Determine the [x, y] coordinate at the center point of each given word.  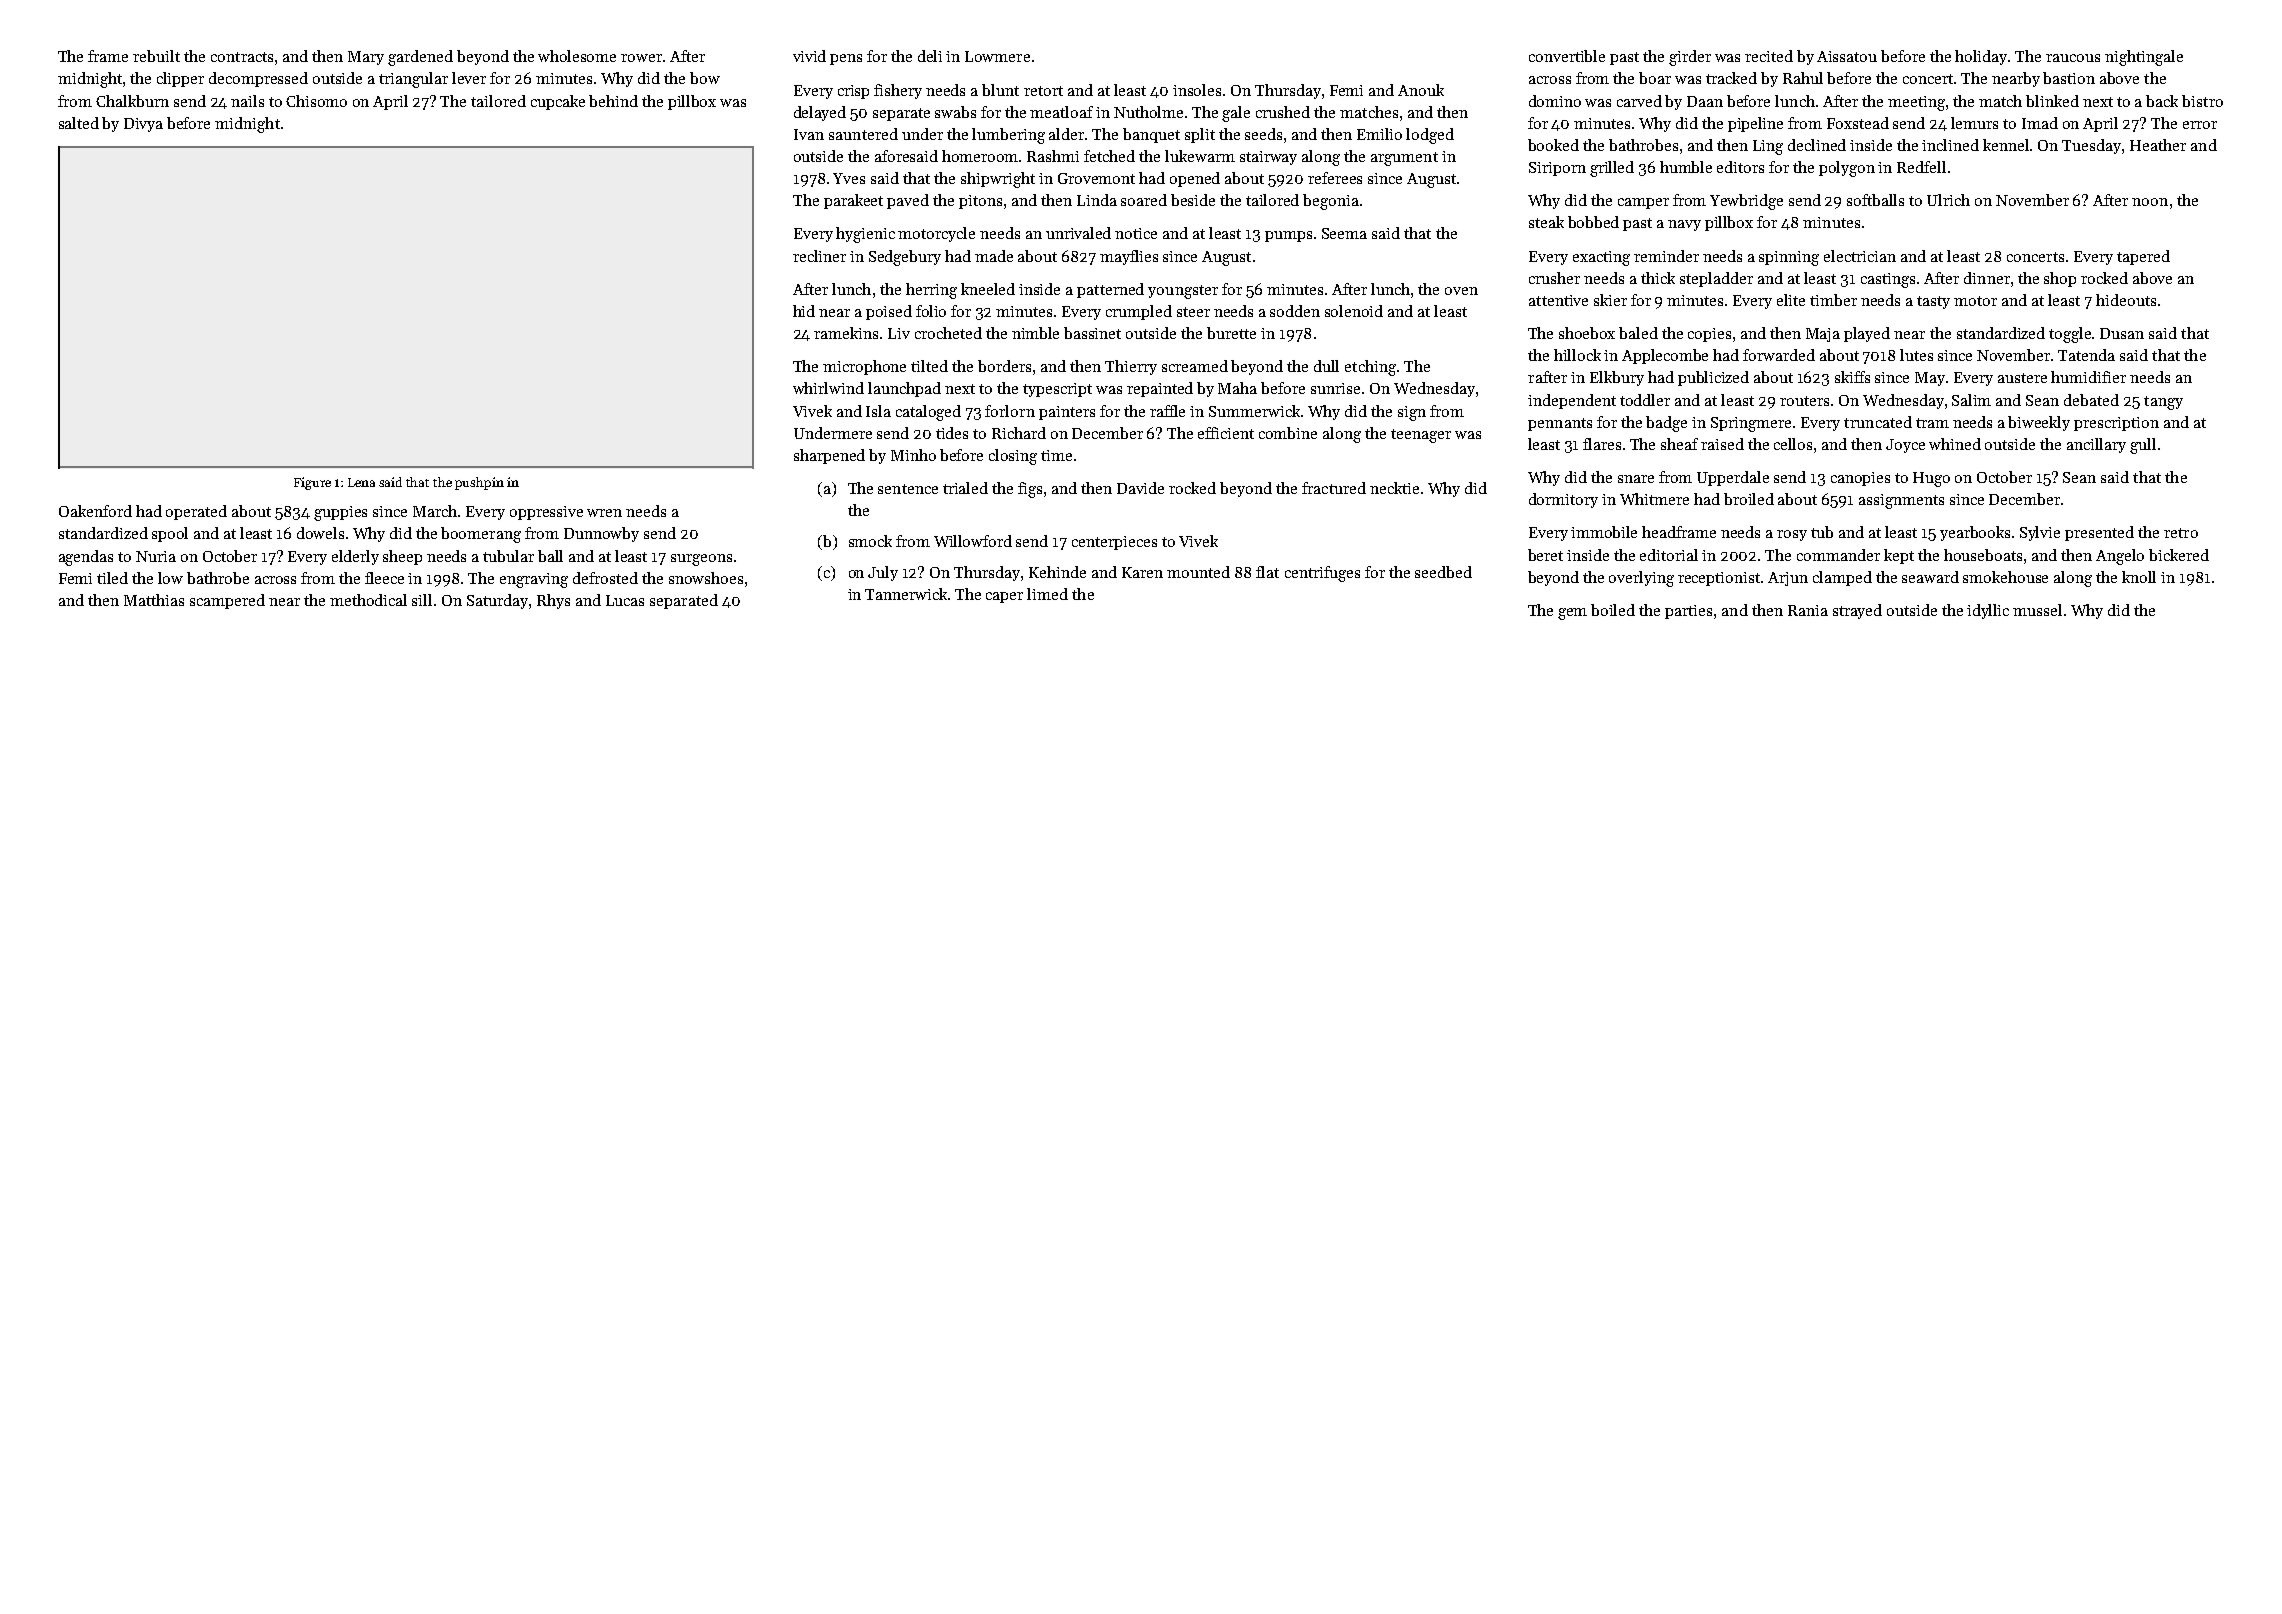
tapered [2143, 257]
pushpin [479, 483]
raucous [2073, 58]
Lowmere [997, 56]
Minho [913, 455]
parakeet [853, 201]
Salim [1971, 400]
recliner [819, 256]
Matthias [154, 600]
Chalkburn [132, 101]
